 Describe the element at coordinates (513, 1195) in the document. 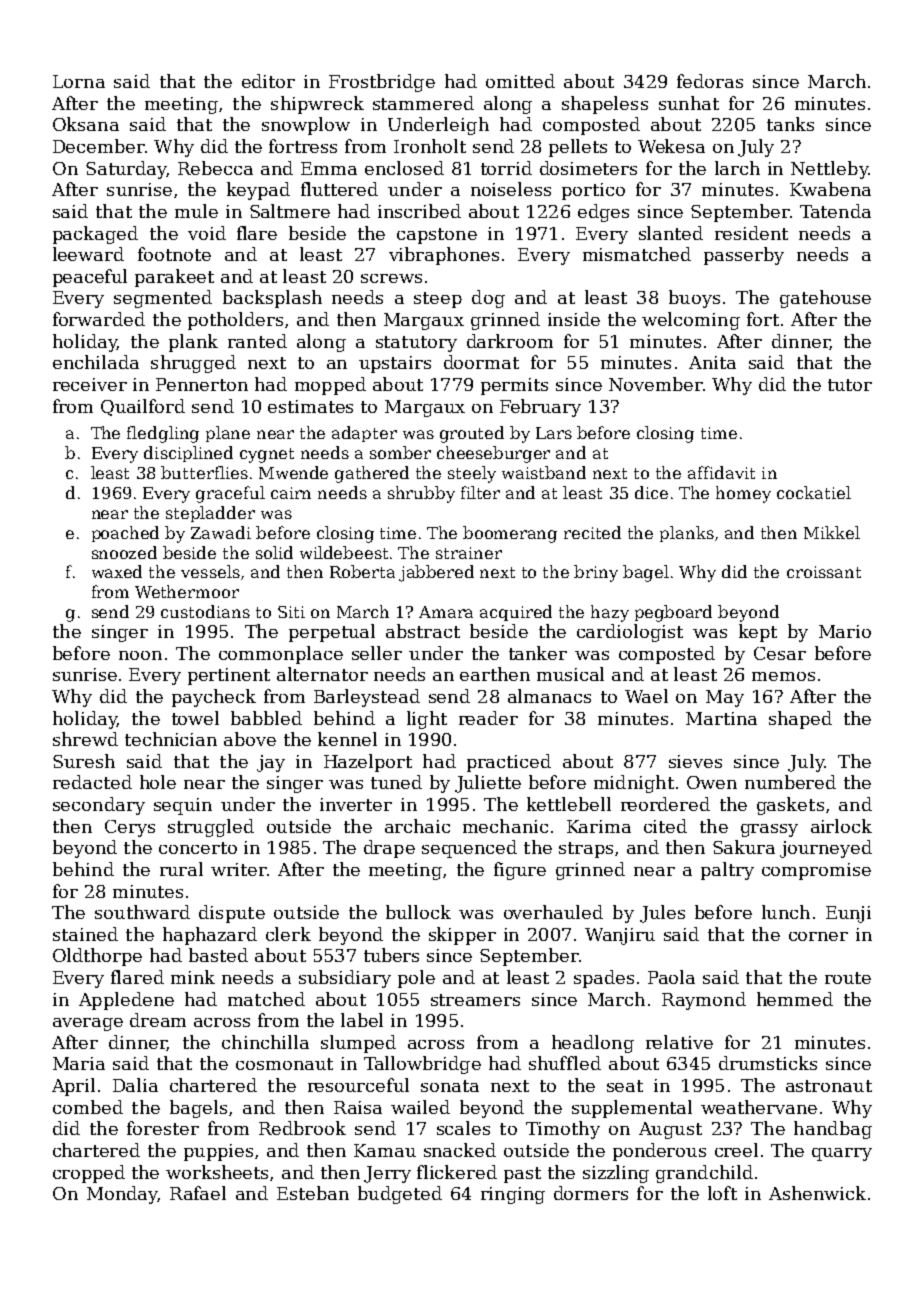

I see `ringing` at that location.
